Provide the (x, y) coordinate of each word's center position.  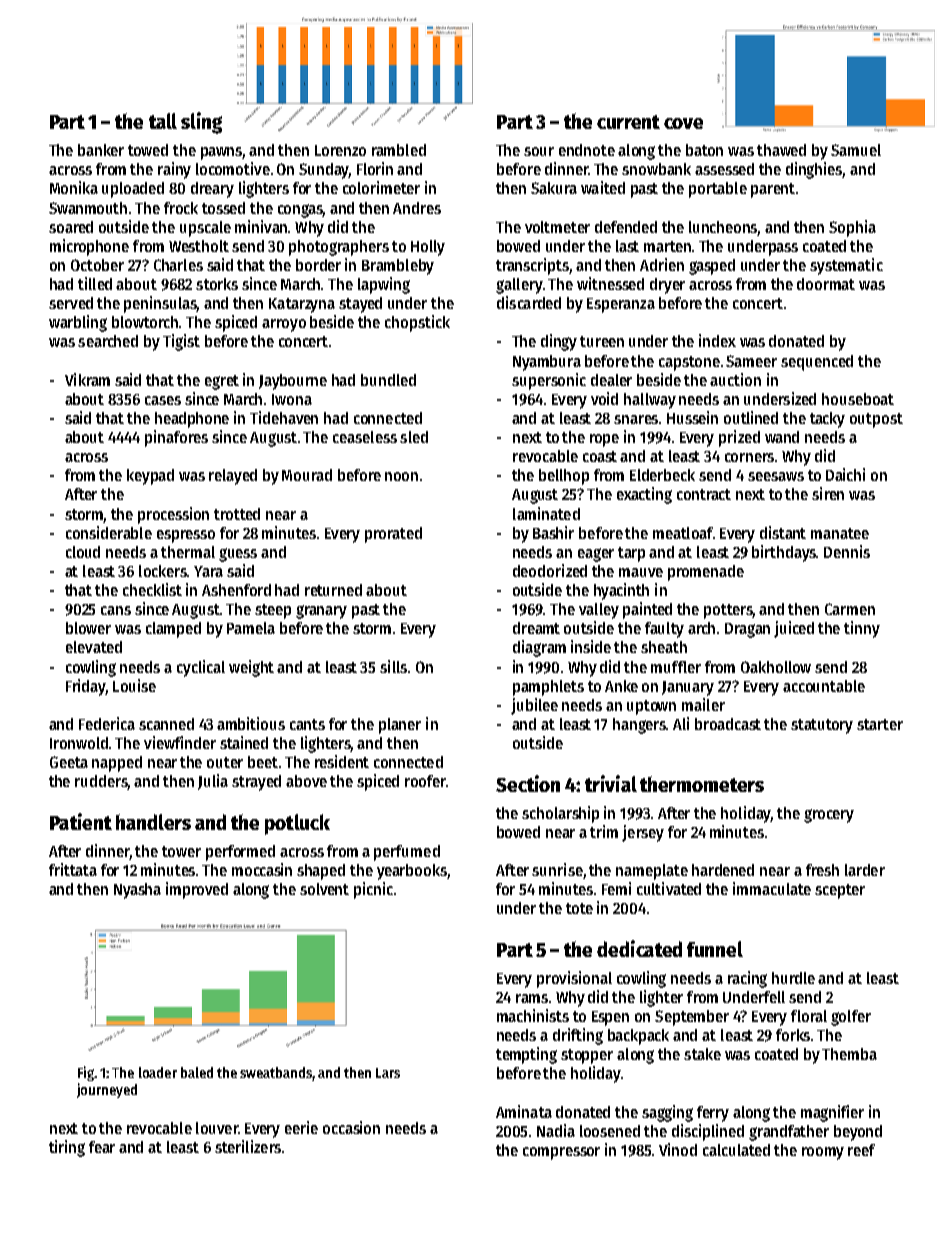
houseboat (858, 399)
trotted (237, 514)
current (628, 122)
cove (683, 123)
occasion (351, 1127)
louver (217, 1128)
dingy (559, 342)
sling (201, 123)
